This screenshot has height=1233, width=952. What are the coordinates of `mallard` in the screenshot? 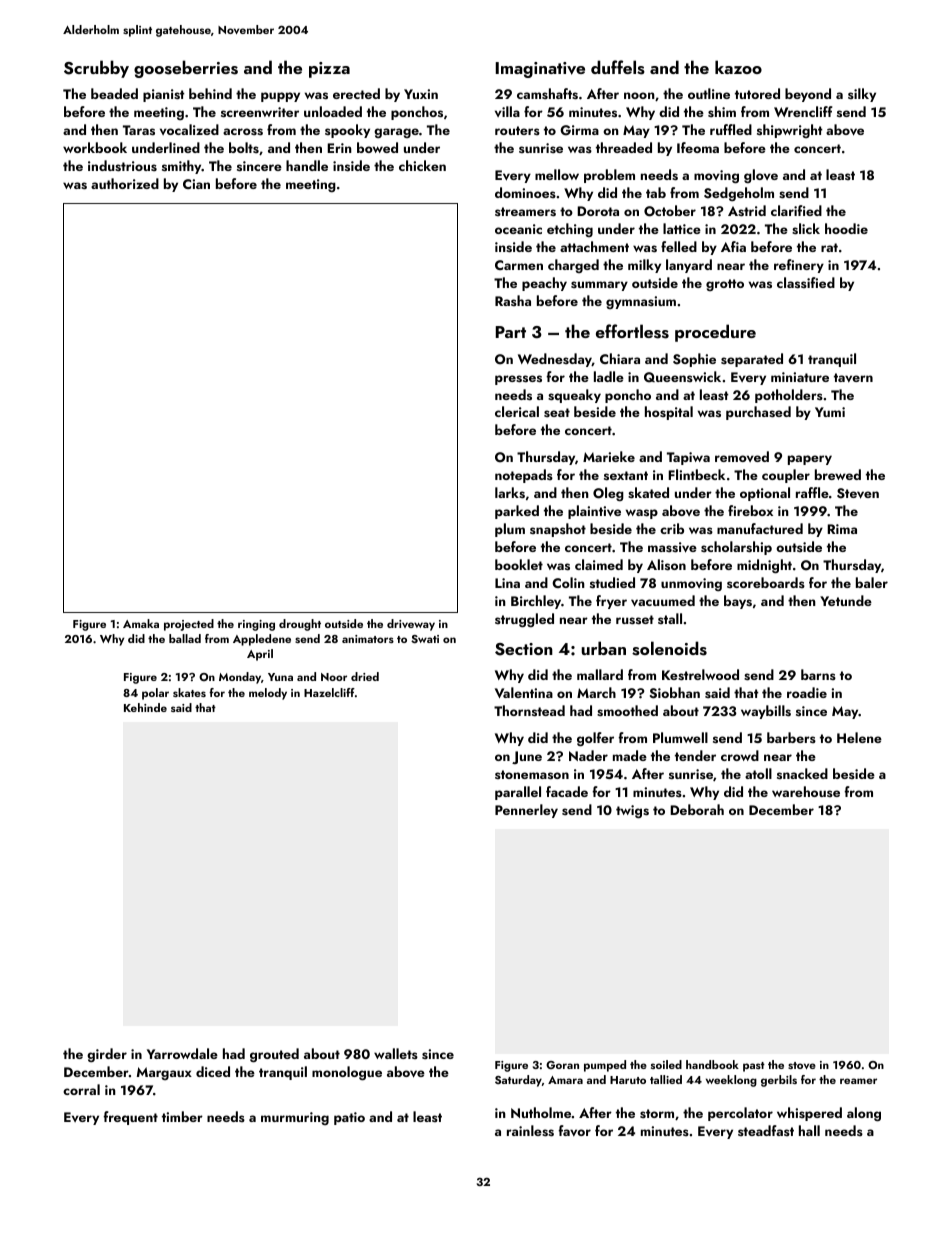 It's located at (600, 674).
